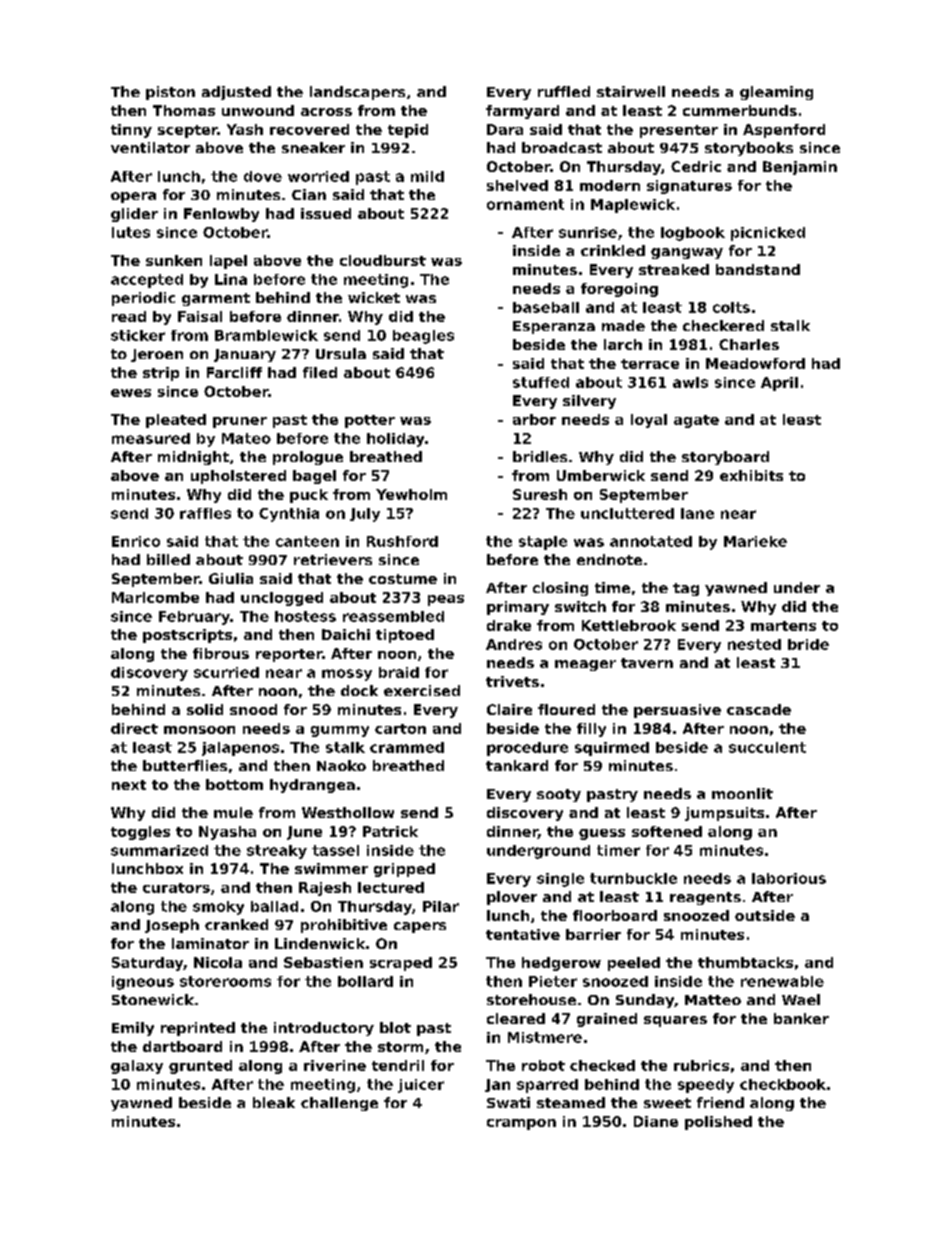 The height and width of the screenshot is (1233, 952). Describe the element at coordinates (391, 887) in the screenshot. I see `lectured` at that location.
